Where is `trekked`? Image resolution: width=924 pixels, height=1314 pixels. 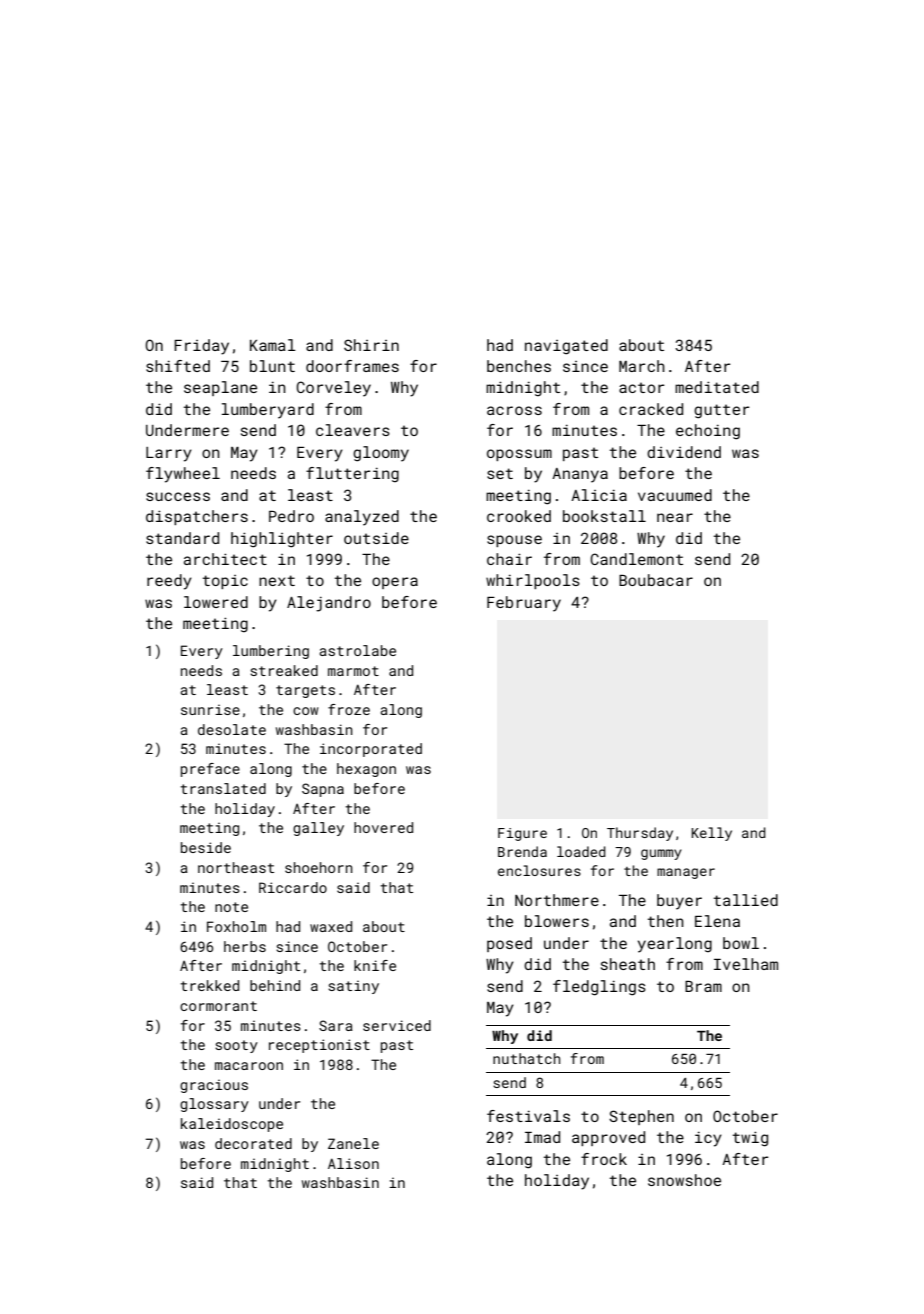 trekked is located at coordinates (210, 985).
